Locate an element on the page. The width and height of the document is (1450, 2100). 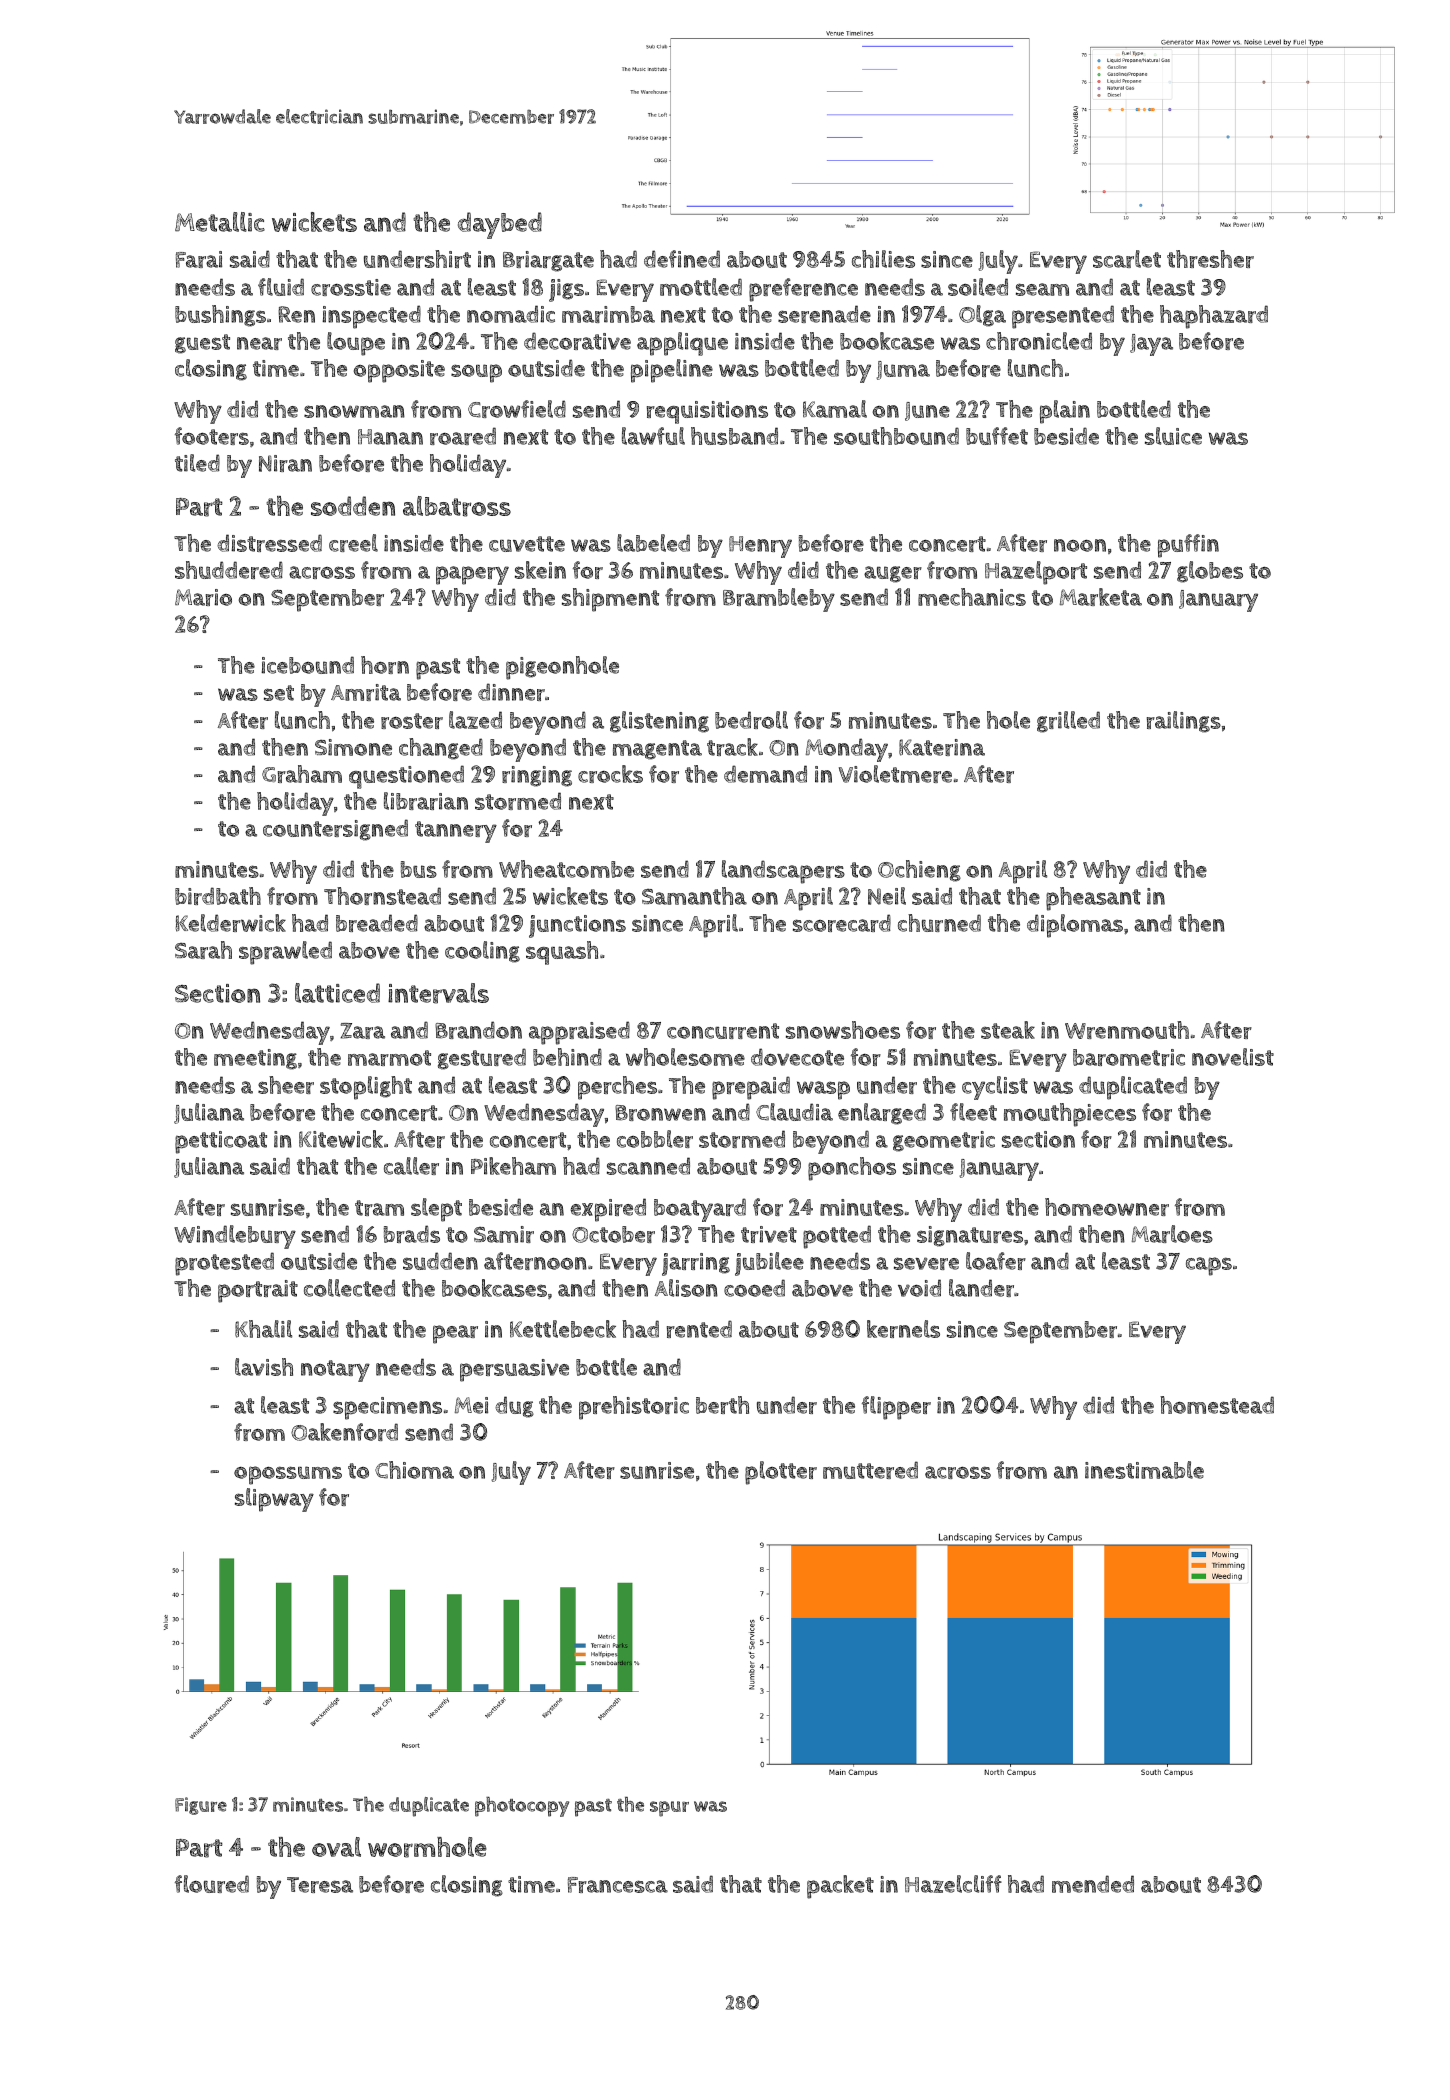
petticoat is located at coordinates (221, 1142).
